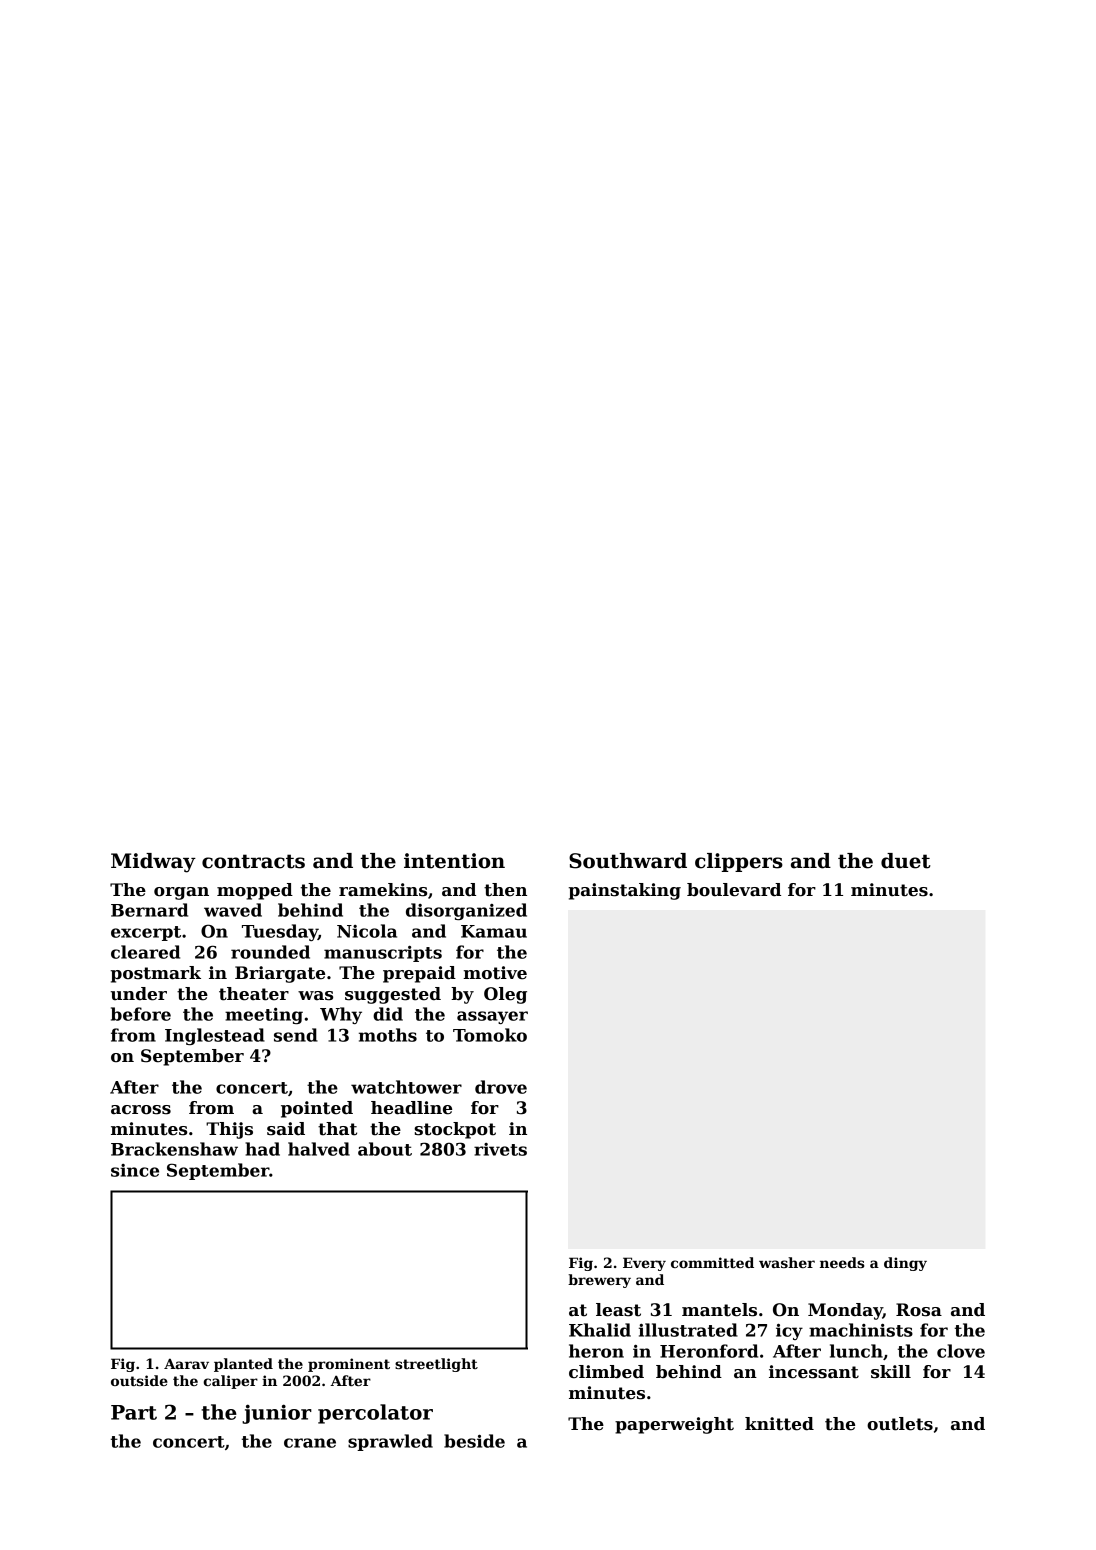  Describe the element at coordinates (905, 1264) in the image. I see `dingy` at that location.
